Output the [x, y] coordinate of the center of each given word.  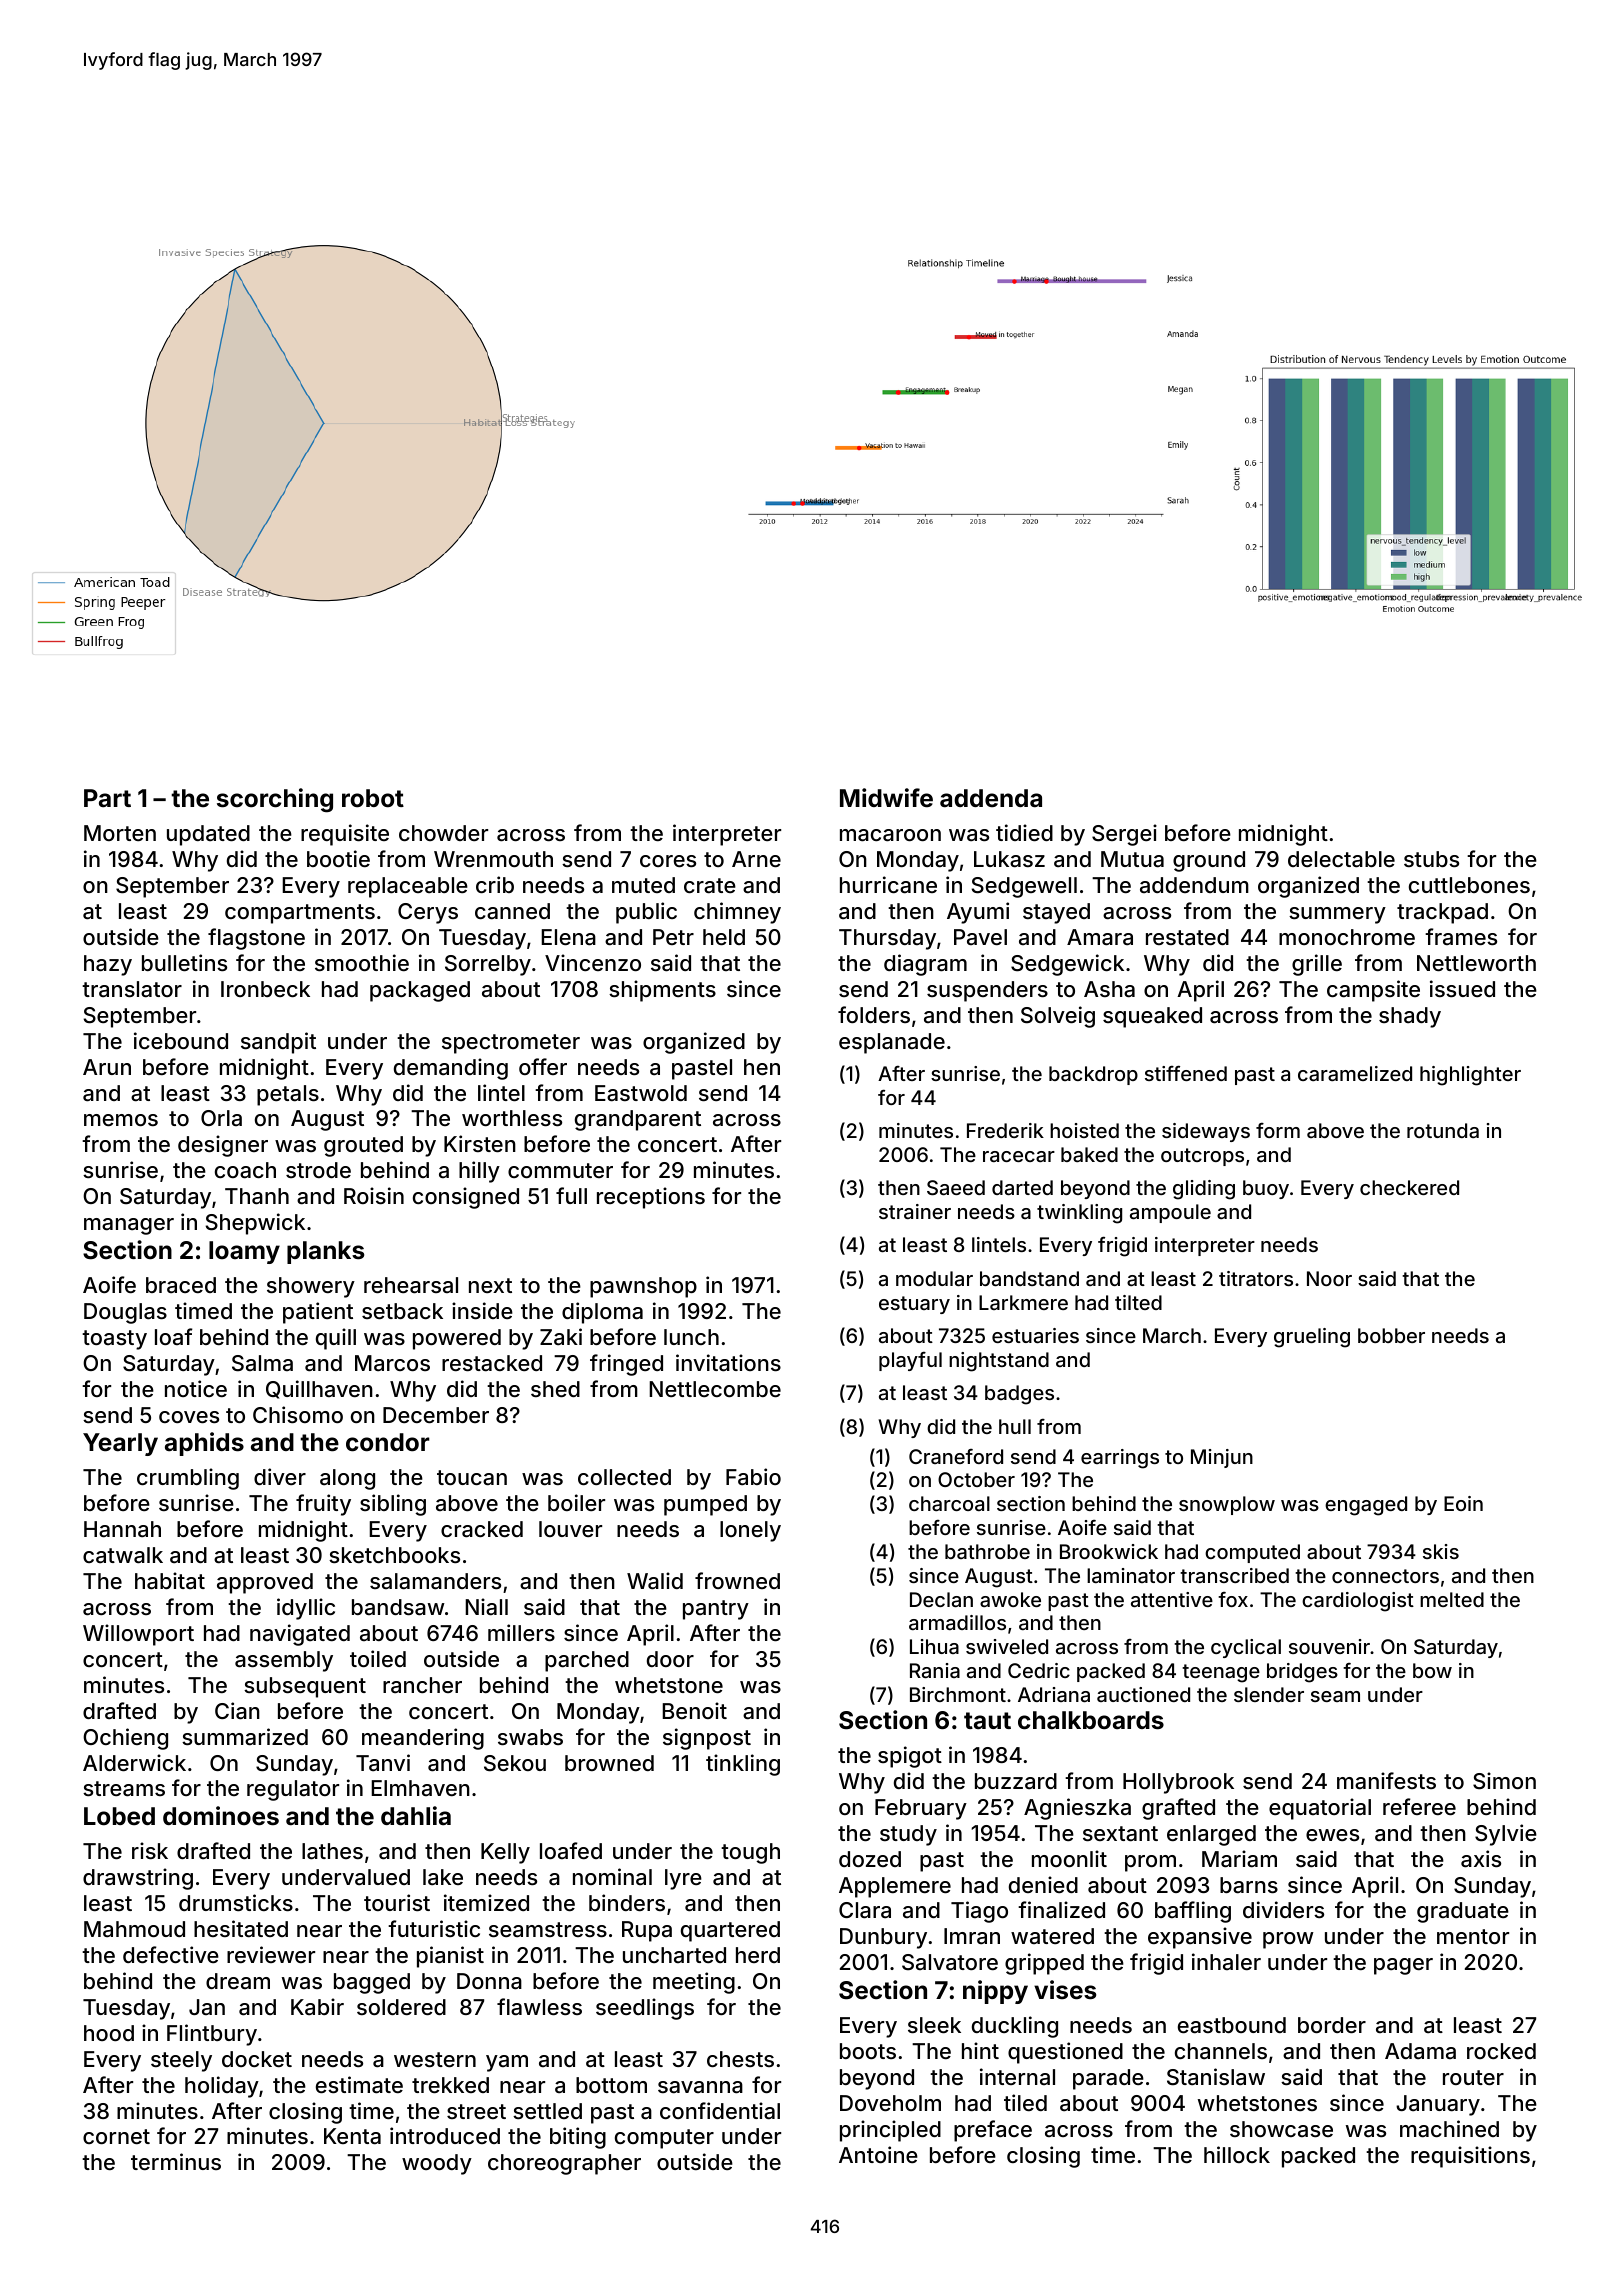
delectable [1341, 859]
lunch [691, 1337]
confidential [720, 2111]
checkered [1409, 1187]
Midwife [886, 798]
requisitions [1470, 2157]
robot [373, 798]
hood [109, 2033]
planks [325, 1252]
